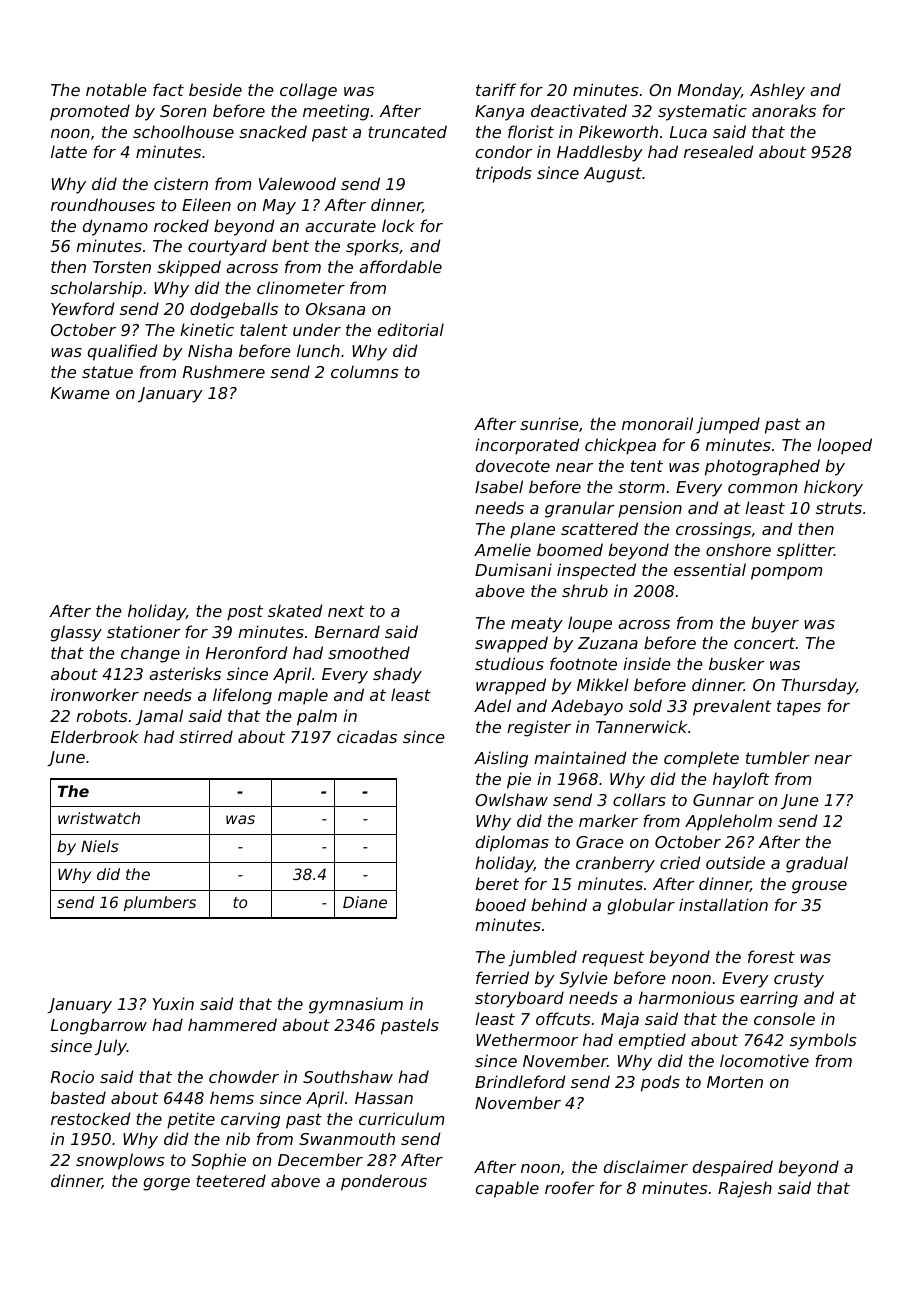 The height and width of the page is (1308, 924). Describe the element at coordinates (103, 204) in the page. I see `roundhouses` at that location.
